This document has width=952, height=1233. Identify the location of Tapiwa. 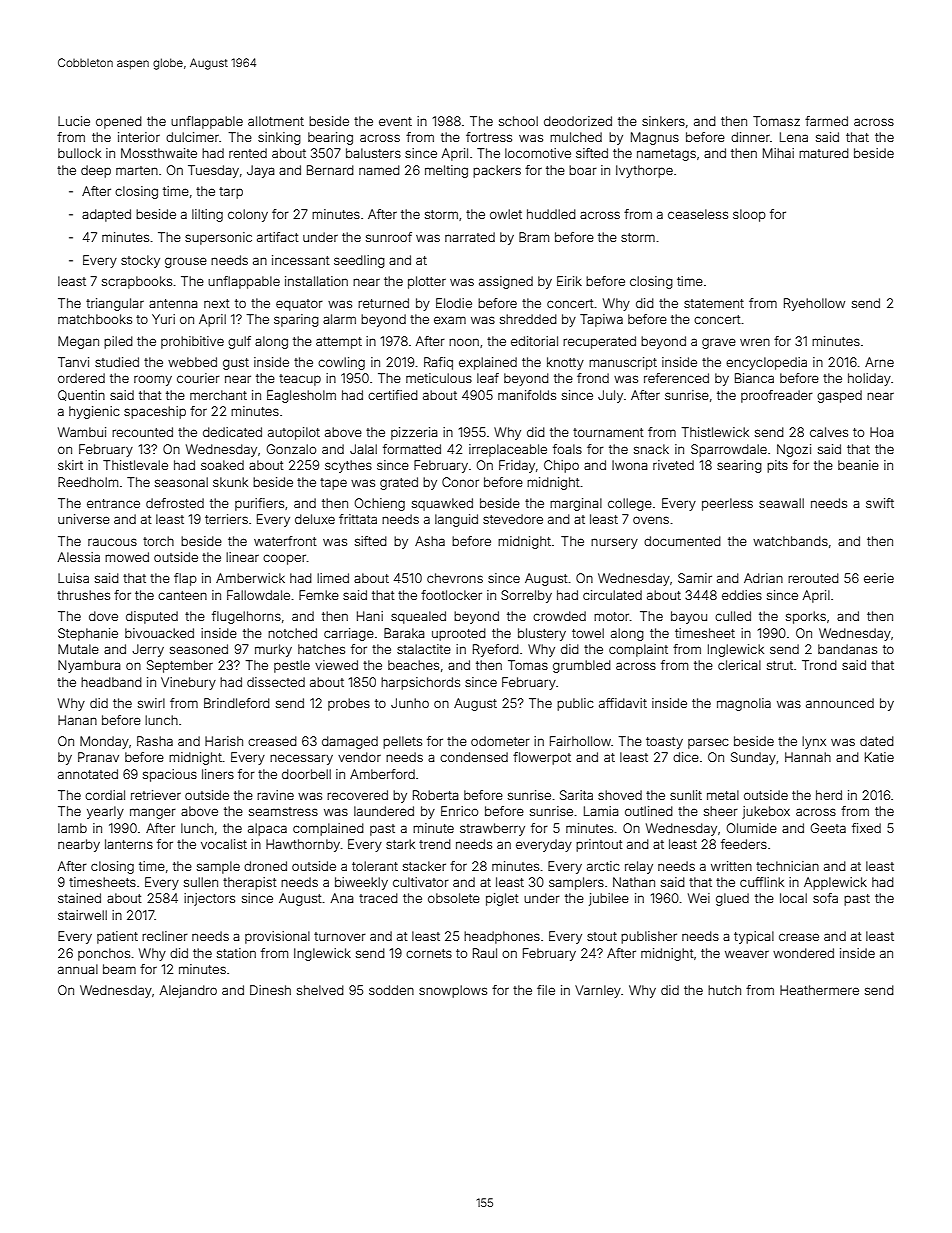
(601, 320).
